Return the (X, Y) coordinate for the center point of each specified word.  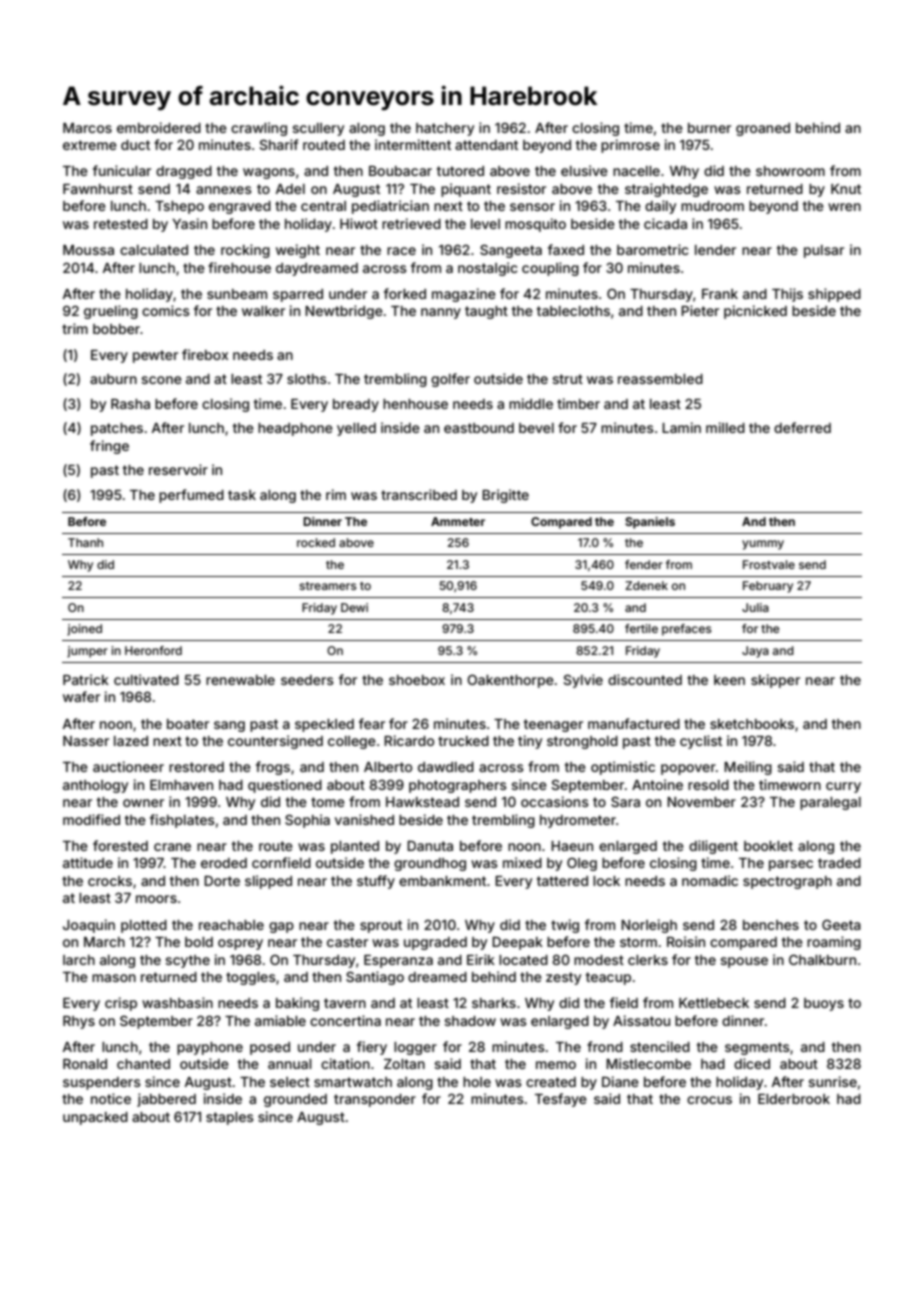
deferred (802, 427)
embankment (442, 881)
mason (114, 978)
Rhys (79, 1022)
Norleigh (649, 926)
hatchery (445, 129)
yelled (356, 429)
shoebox (417, 680)
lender (715, 250)
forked (405, 293)
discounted (645, 679)
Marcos (87, 128)
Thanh (85, 542)
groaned (763, 129)
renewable (240, 680)
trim (75, 328)
